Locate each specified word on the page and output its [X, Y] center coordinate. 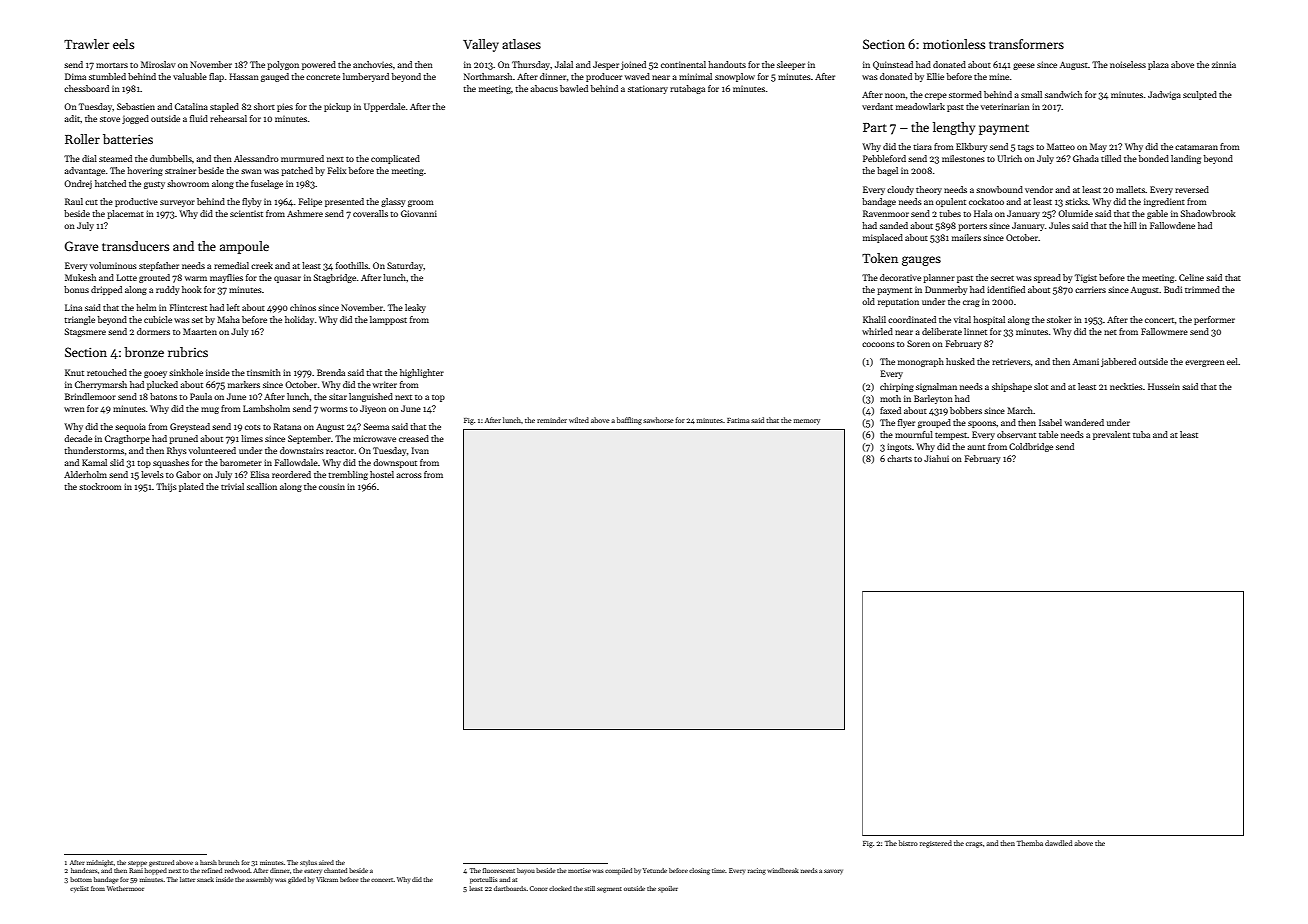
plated [191, 487]
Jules [1059, 225]
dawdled [1058, 843]
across [409, 475]
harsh [208, 862]
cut [91, 202]
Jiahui [936, 458]
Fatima [738, 420]
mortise [579, 870]
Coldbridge [1031, 447]
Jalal [564, 64]
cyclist [79, 889]
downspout [395, 463]
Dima [75, 76]
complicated [395, 159]
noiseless [1128, 64]
